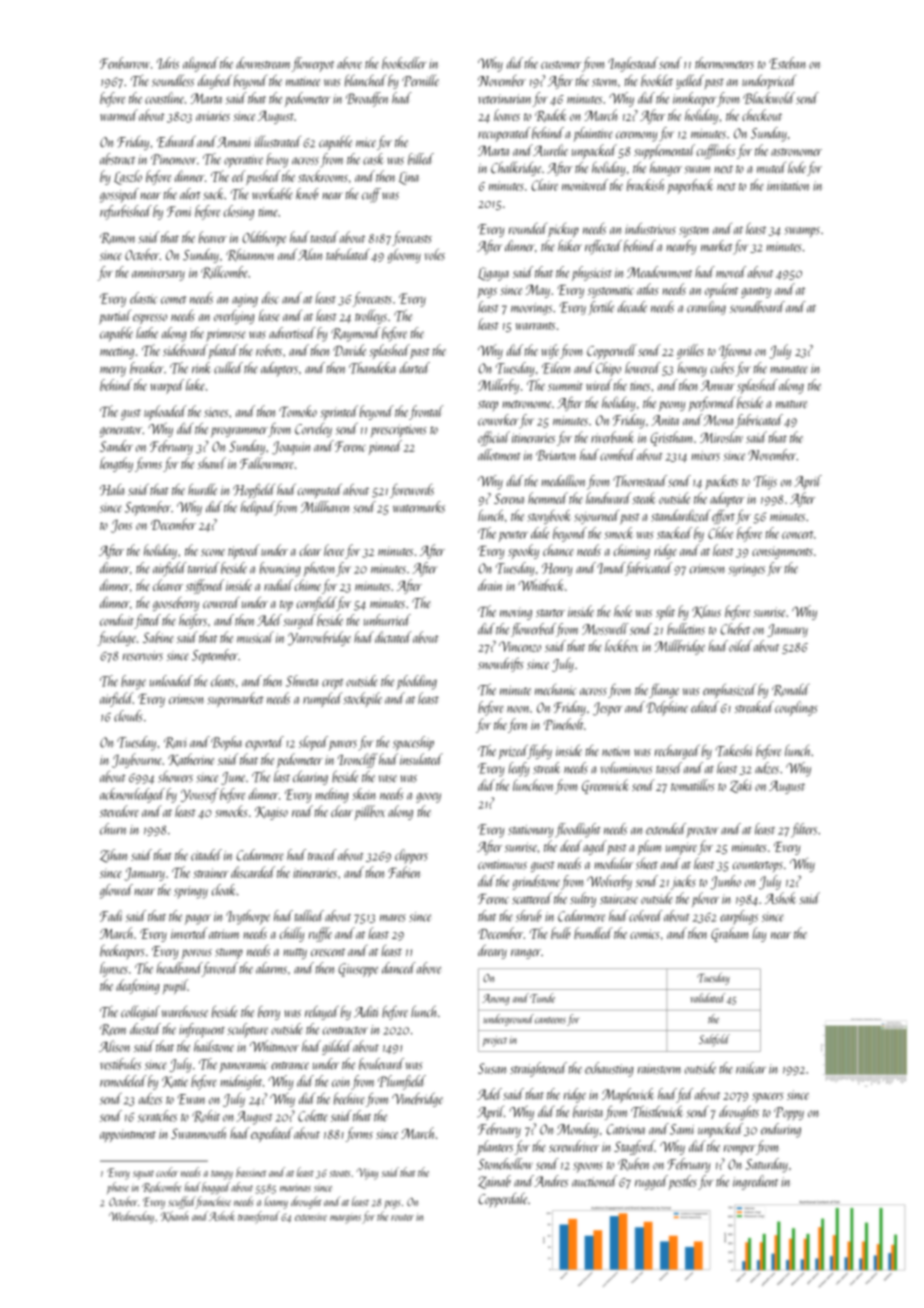 The image size is (924, 1308). What do you see at coordinates (724, 63) in the screenshot?
I see `thermometers` at bounding box center [724, 63].
